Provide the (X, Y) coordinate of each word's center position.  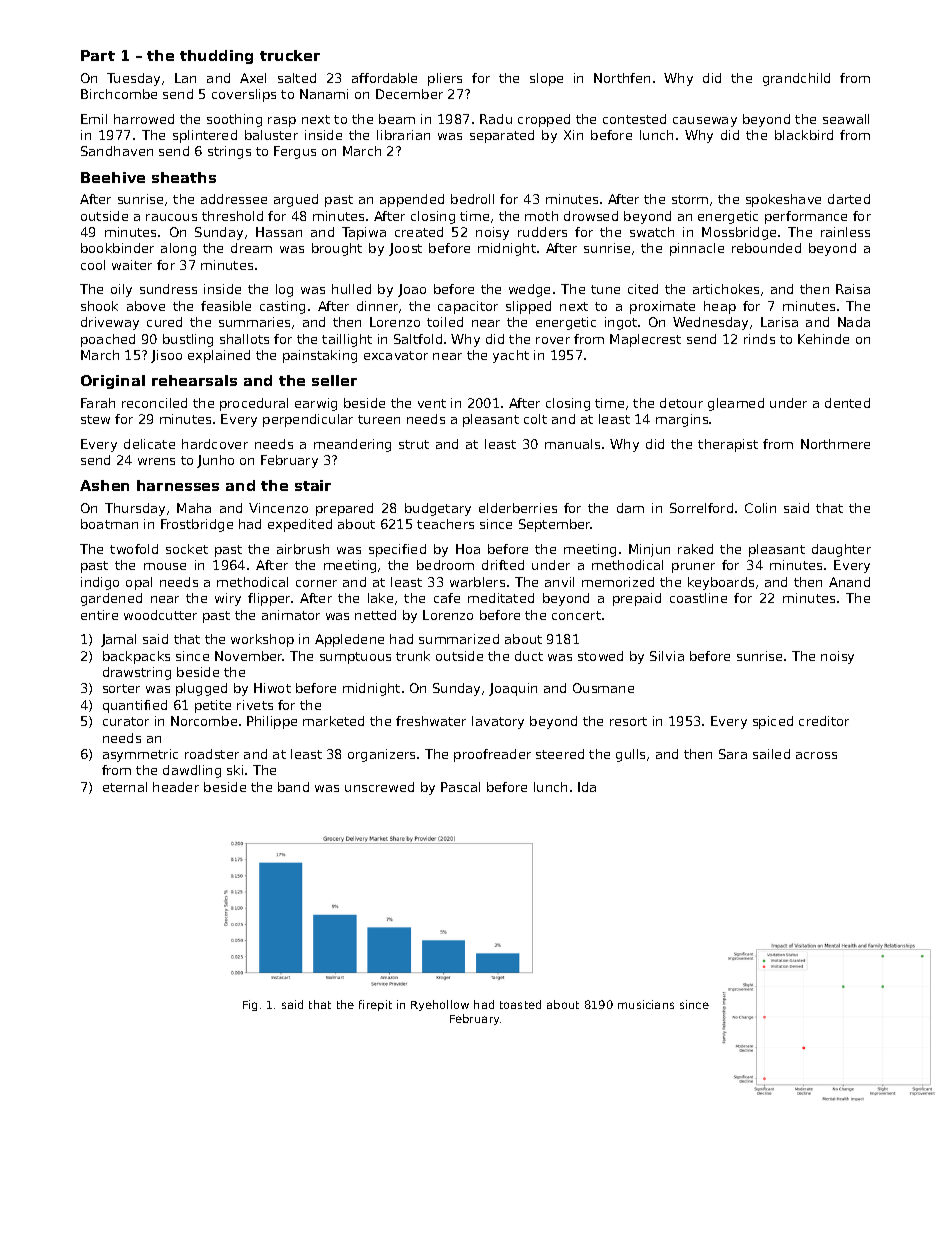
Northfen (622, 78)
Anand (849, 582)
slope (546, 79)
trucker (290, 55)
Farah (98, 403)
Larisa (779, 322)
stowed (600, 656)
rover (553, 340)
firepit (375, 1005)
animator (291, 615)
